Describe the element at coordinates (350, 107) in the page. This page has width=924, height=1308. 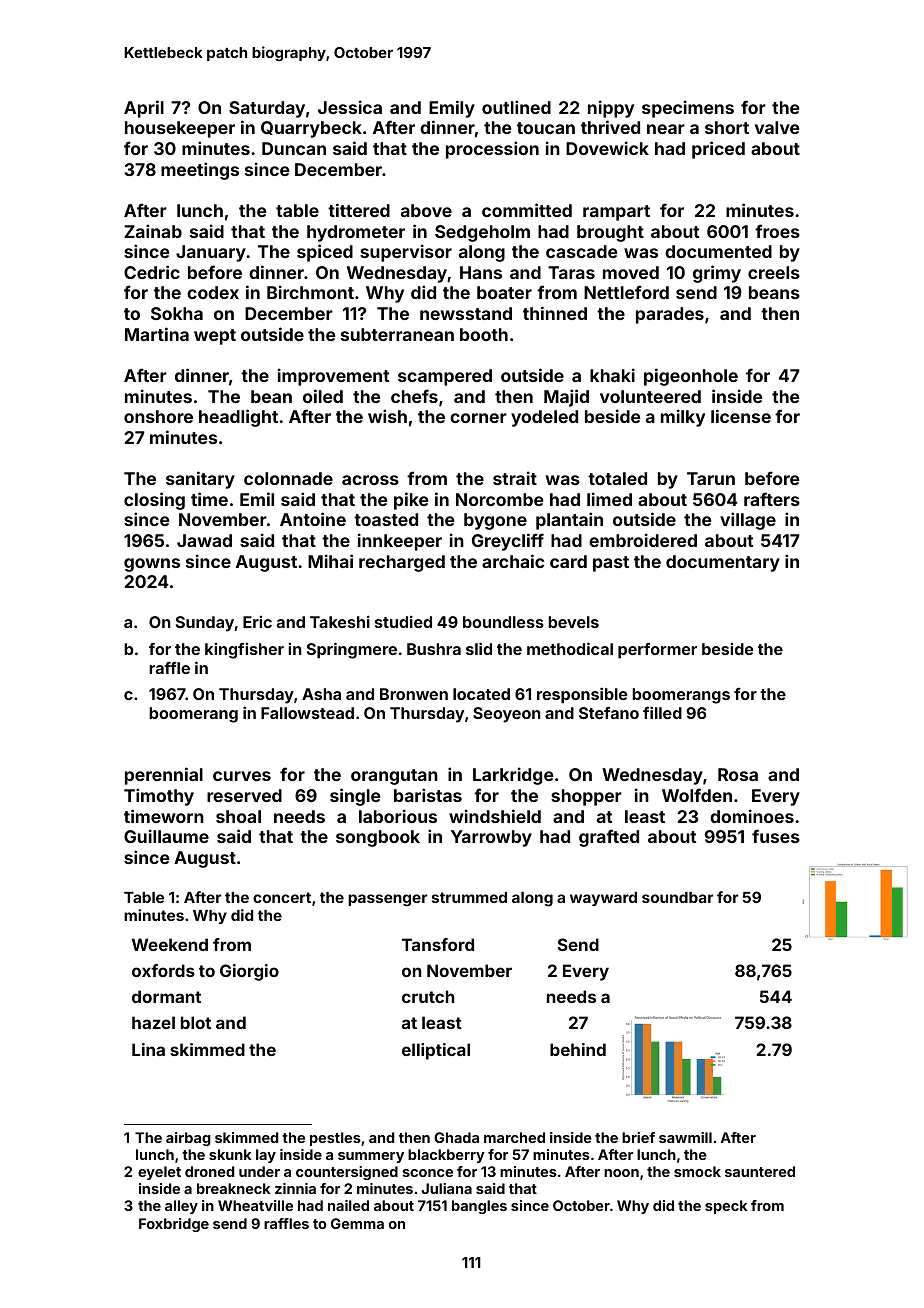
I see `Jessica` at that location.
